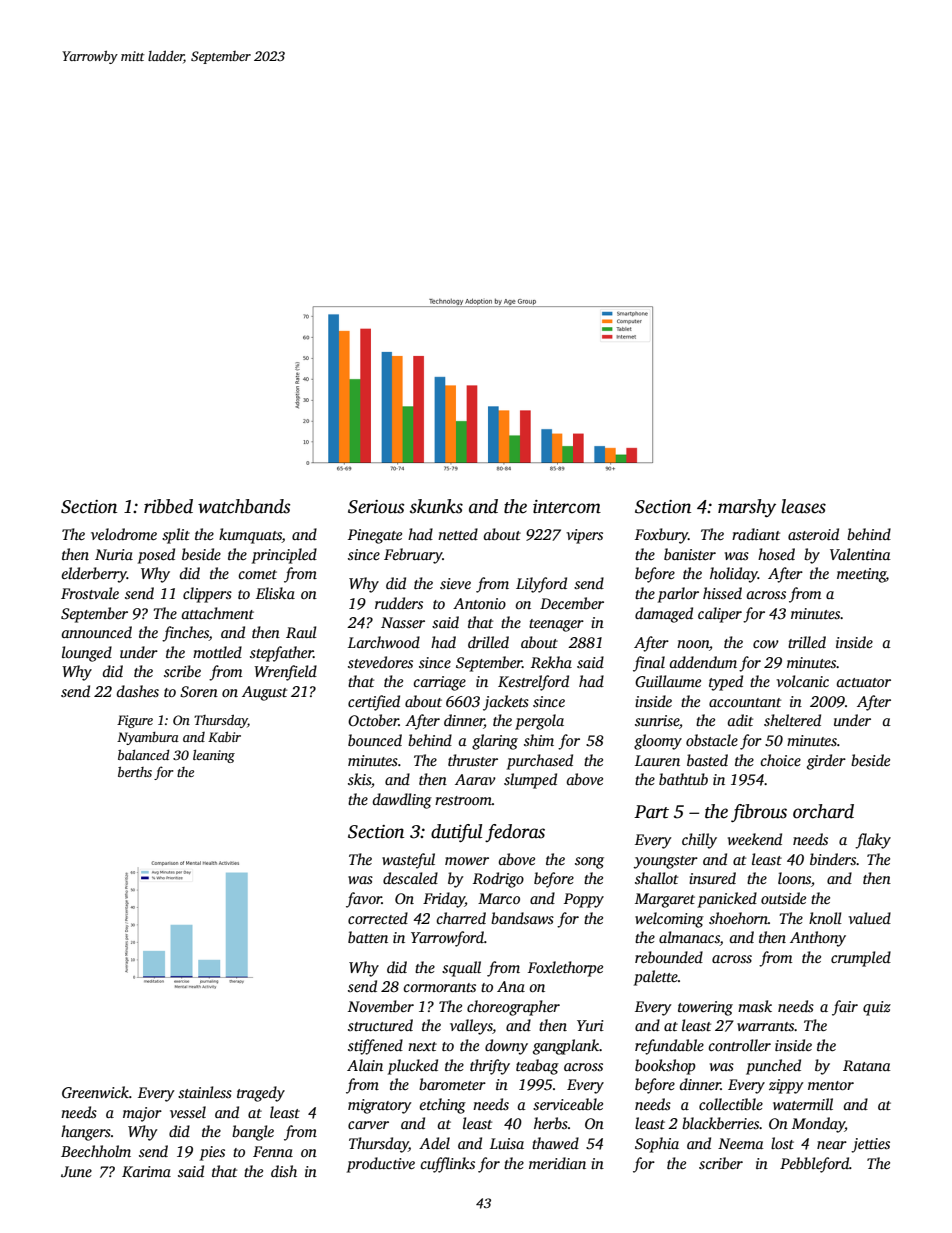 This page has height=1233, width=952. Describe the element at coordinates (747, 508) in the page. I see `marshy` at that location.
